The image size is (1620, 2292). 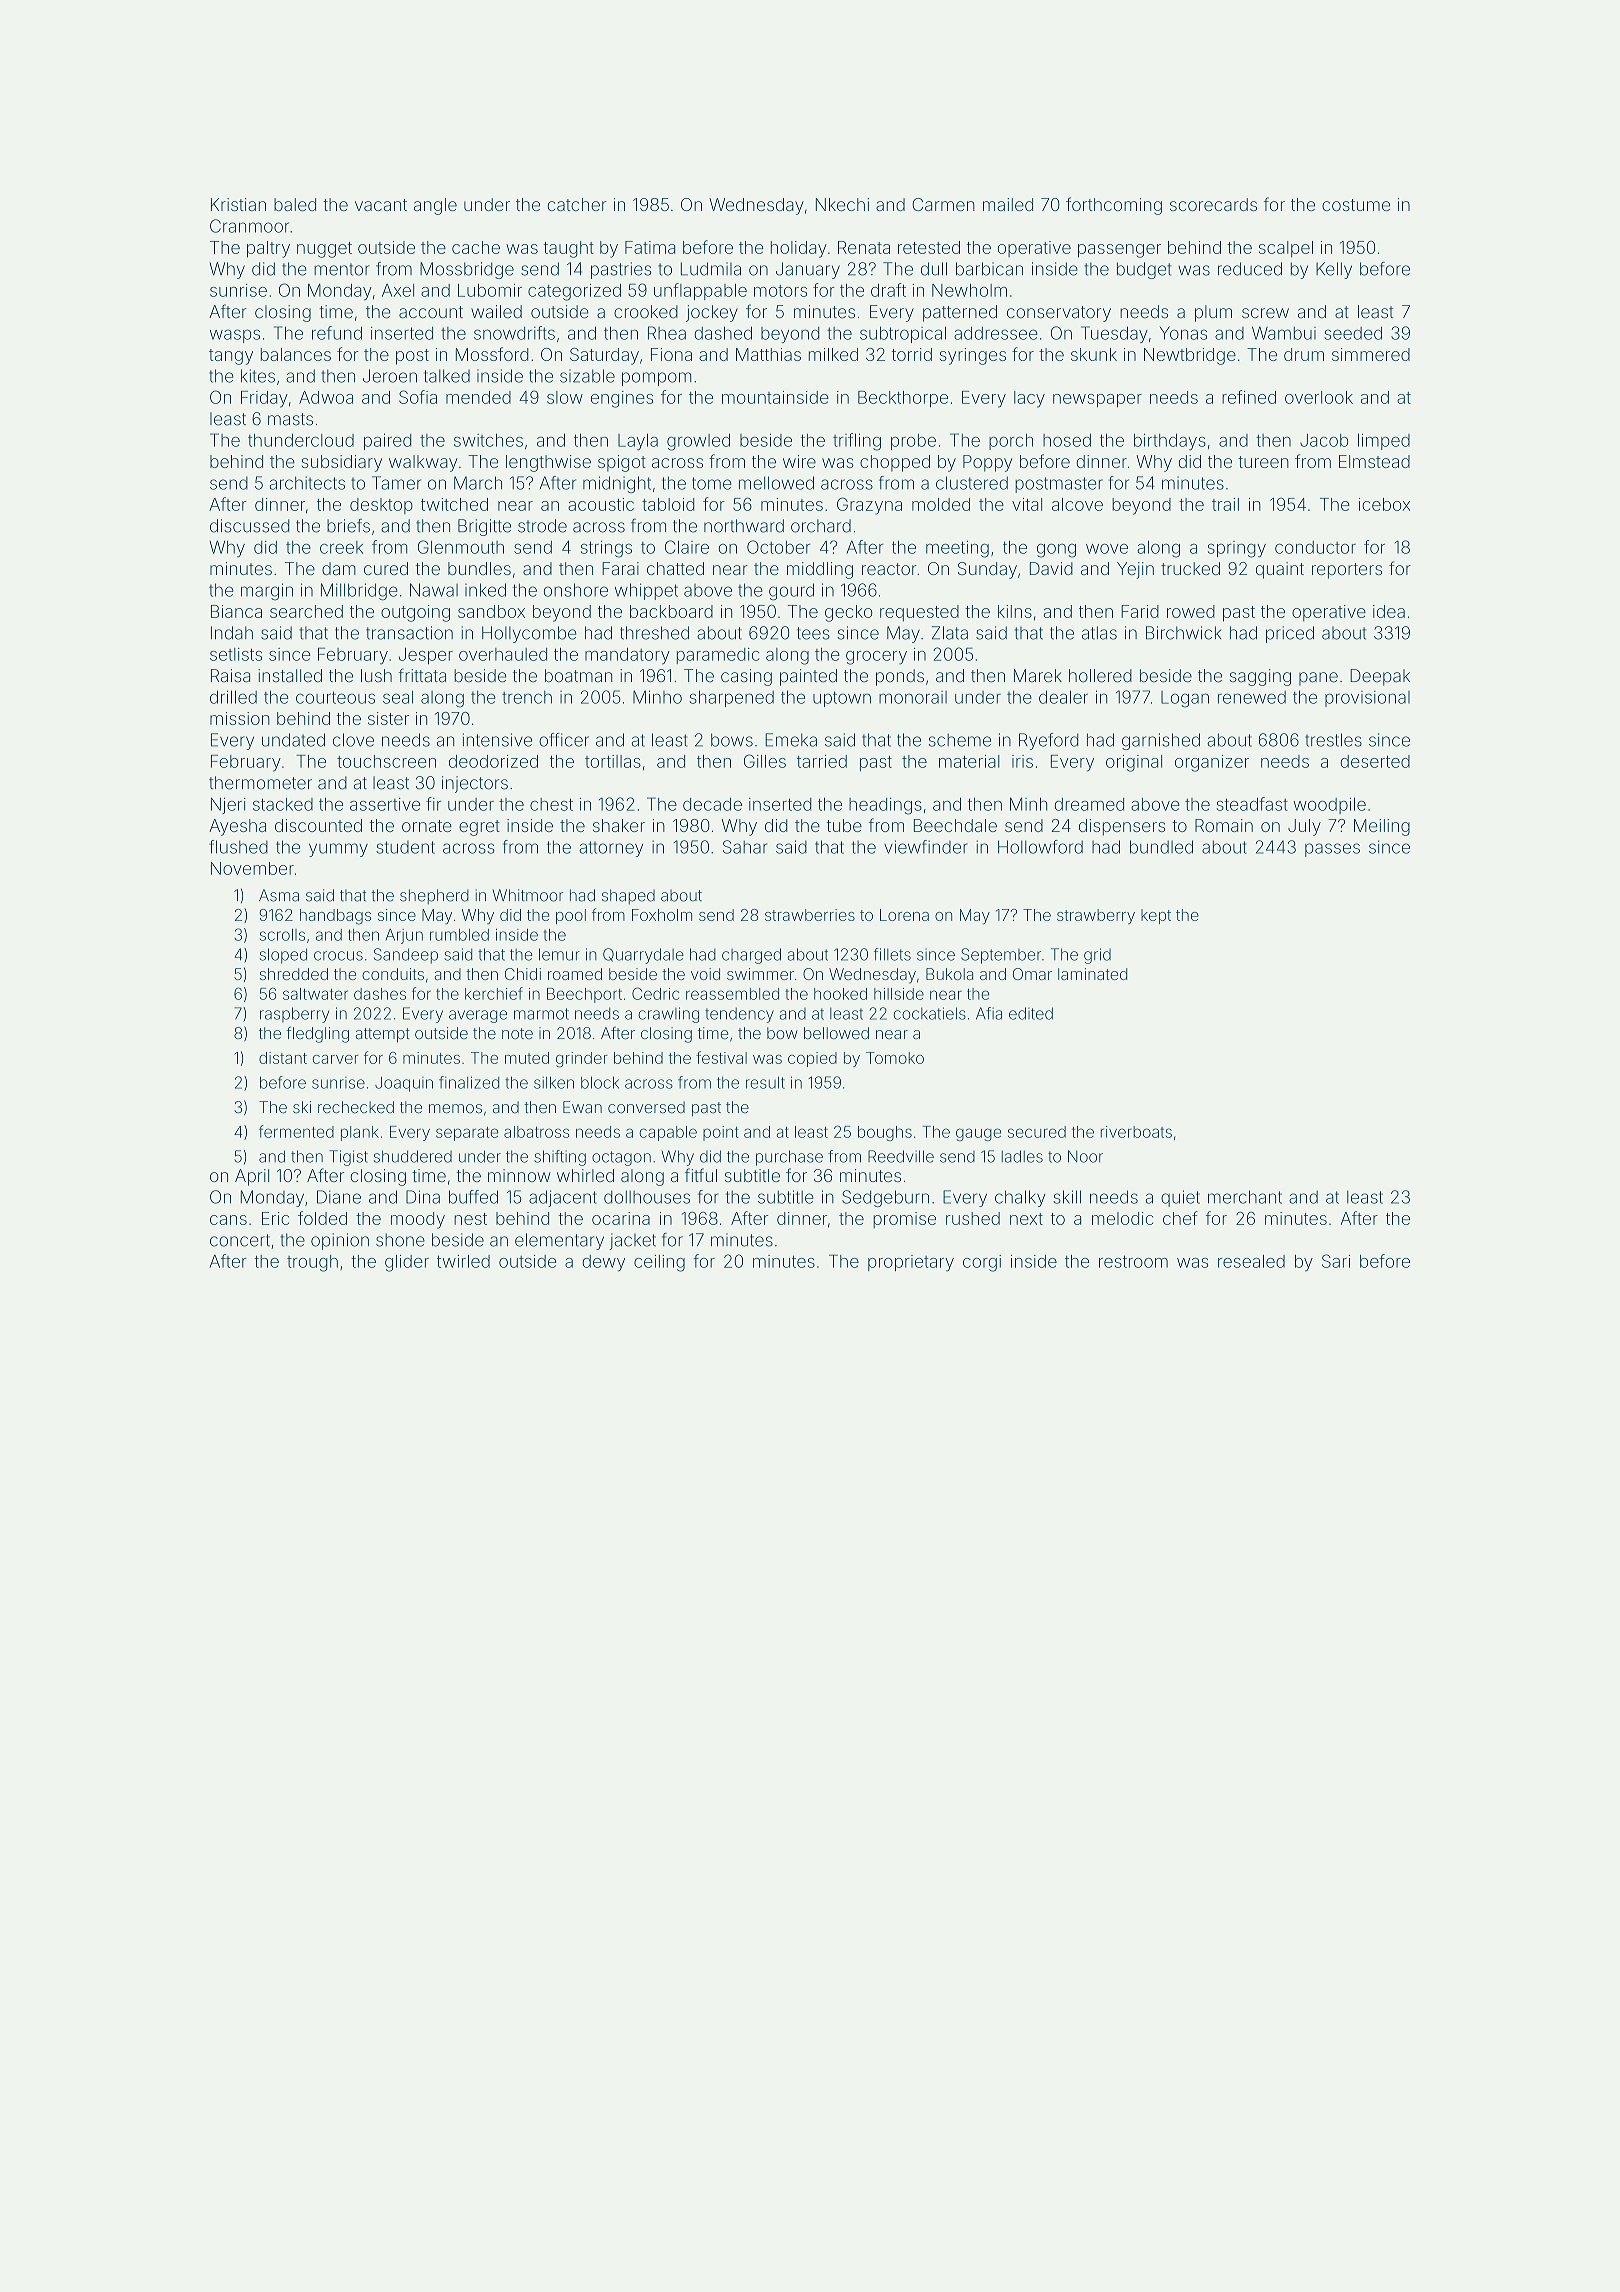 I want to click on Ayesha, so click(x=237, y=827).
